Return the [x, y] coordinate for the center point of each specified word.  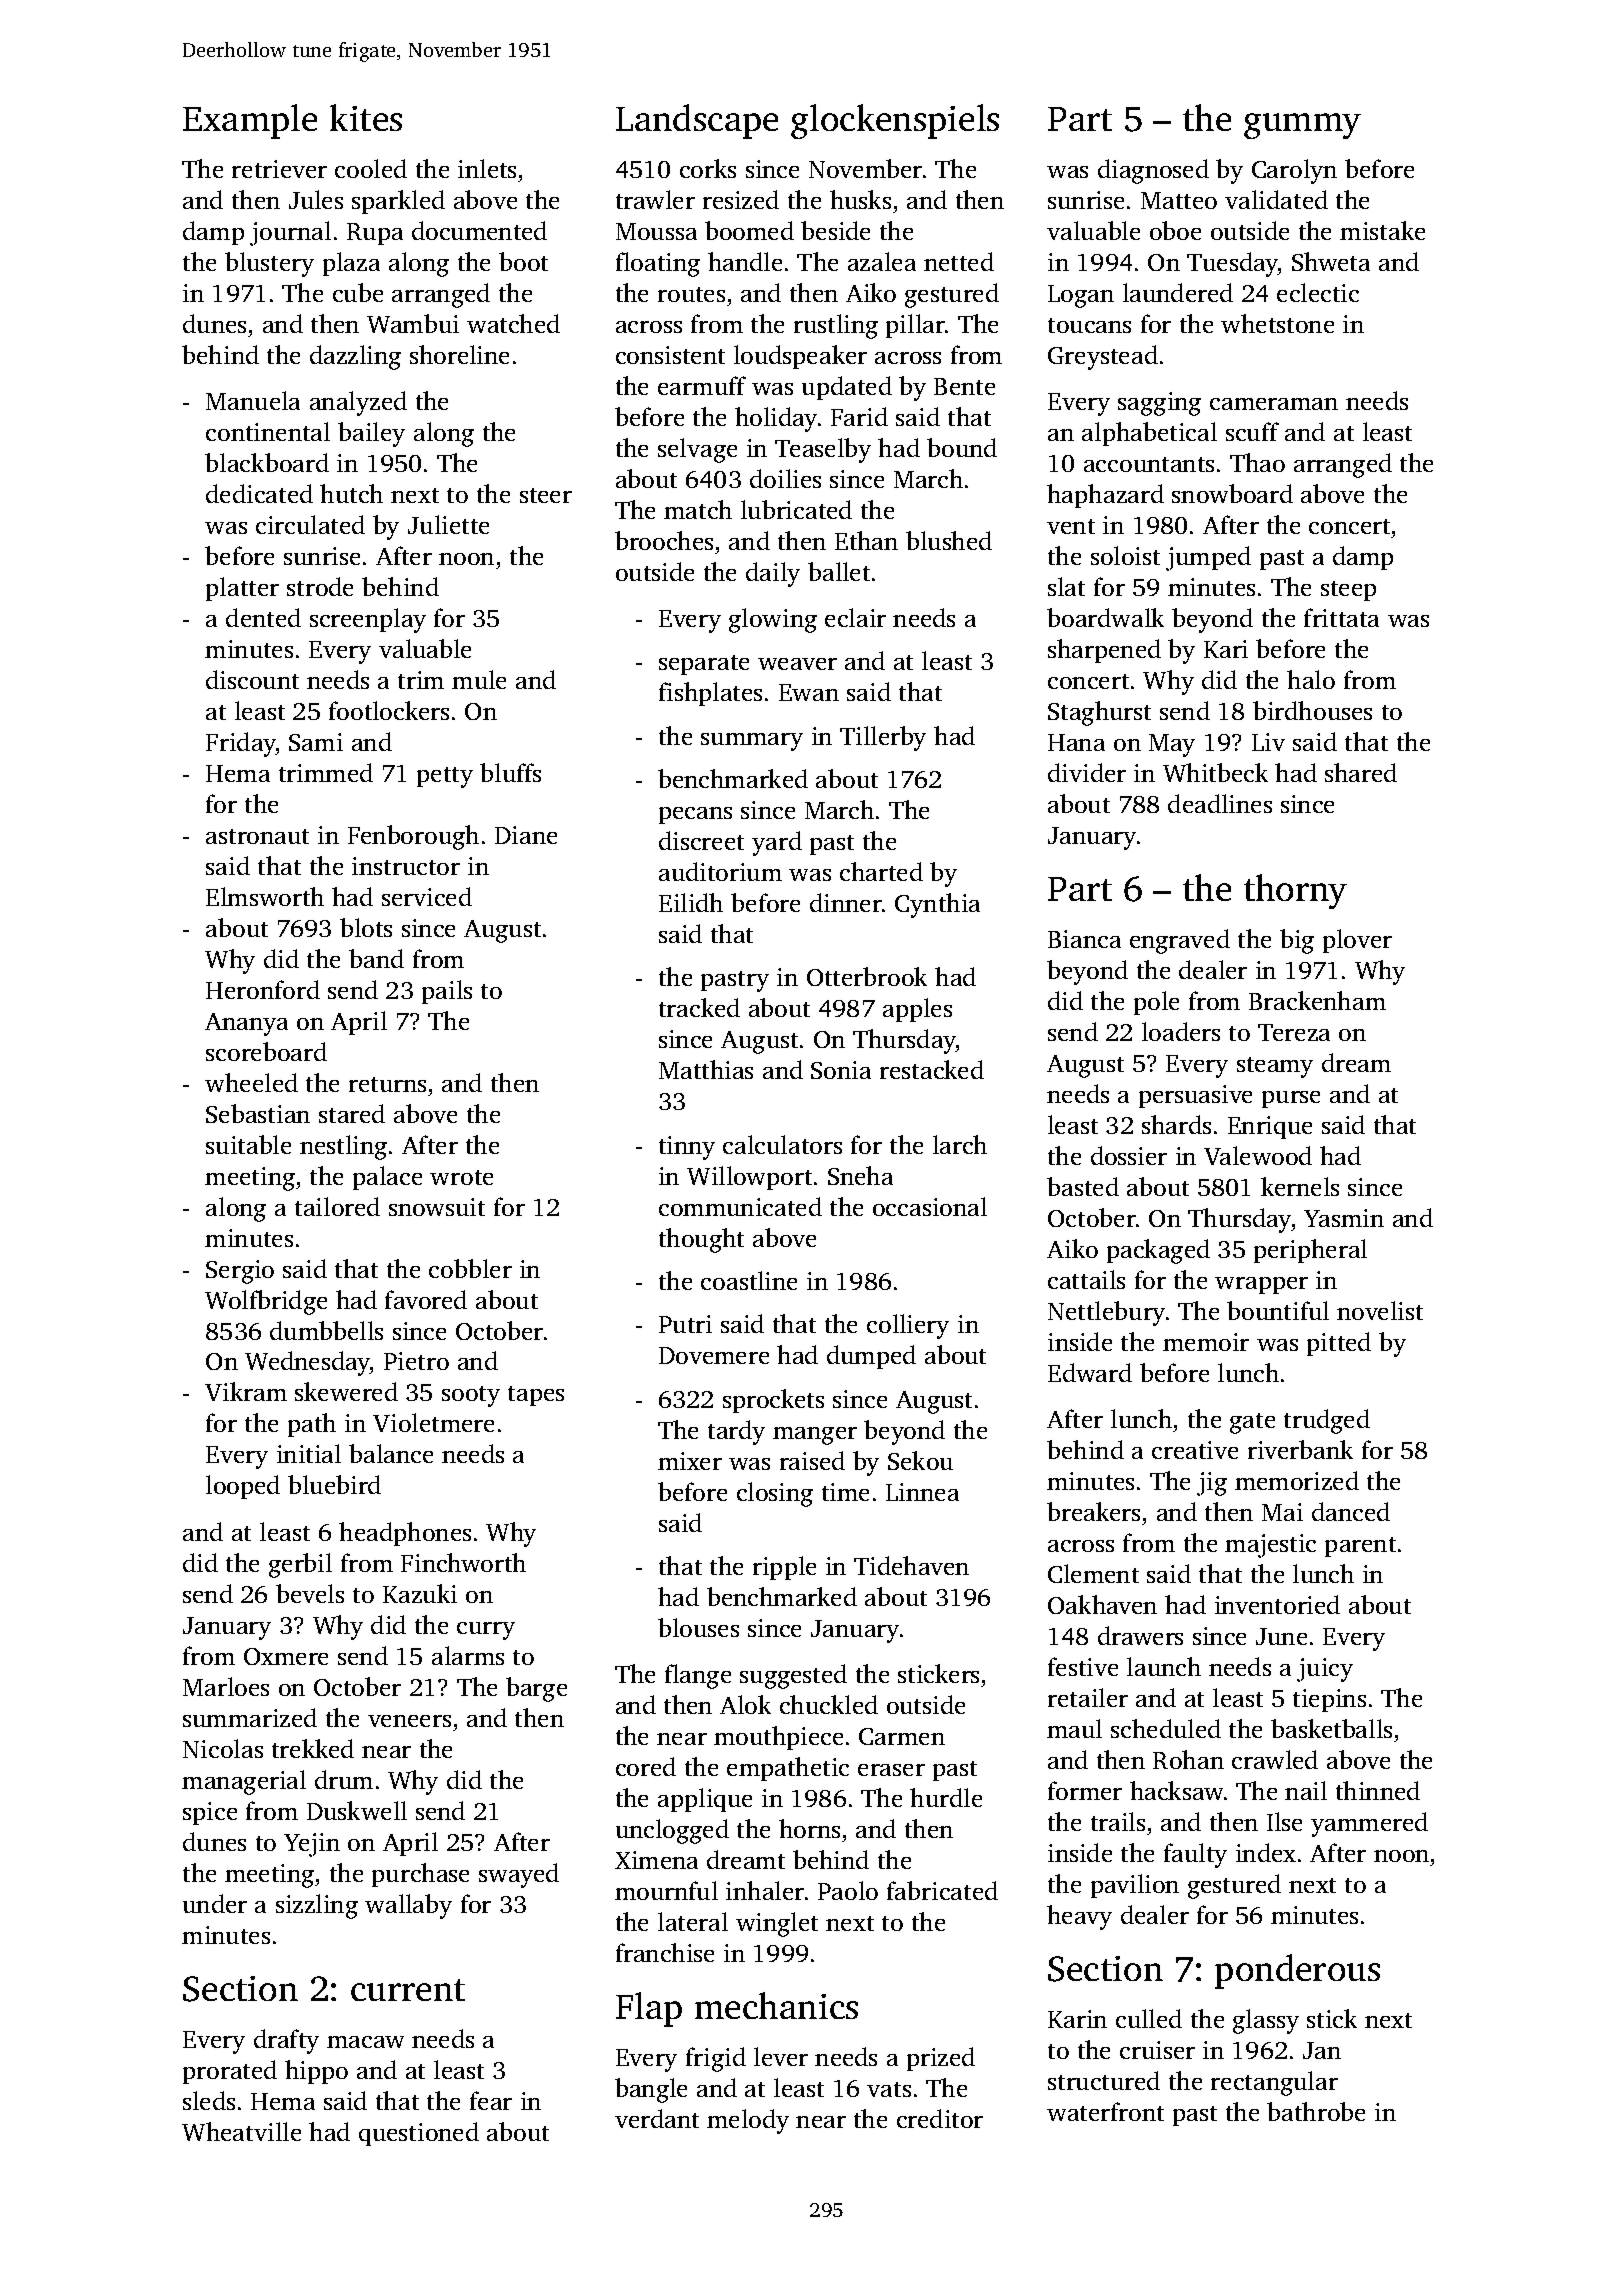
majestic [1270, 1546]
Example [250, 121]
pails [447, 992]
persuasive [1195, 1096]
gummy [1302, 126]
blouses [698, 1627]
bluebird [334, 1484]
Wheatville [241, 2131]
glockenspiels [895, 121]
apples [917, 1010]
